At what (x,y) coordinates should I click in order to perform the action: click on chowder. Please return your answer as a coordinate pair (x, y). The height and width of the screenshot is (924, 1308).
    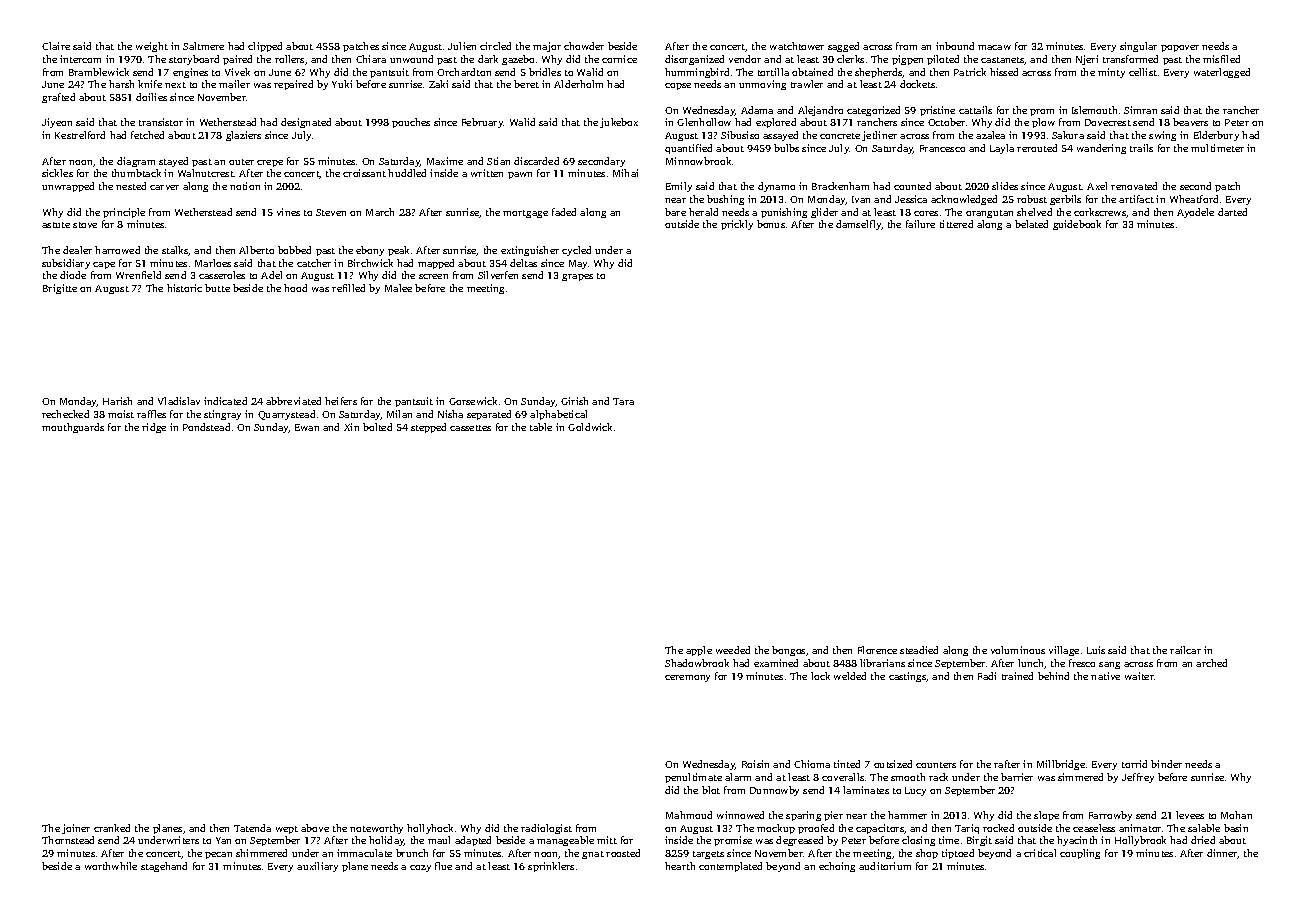
    Looking at the image, I should click on (584, 46).
